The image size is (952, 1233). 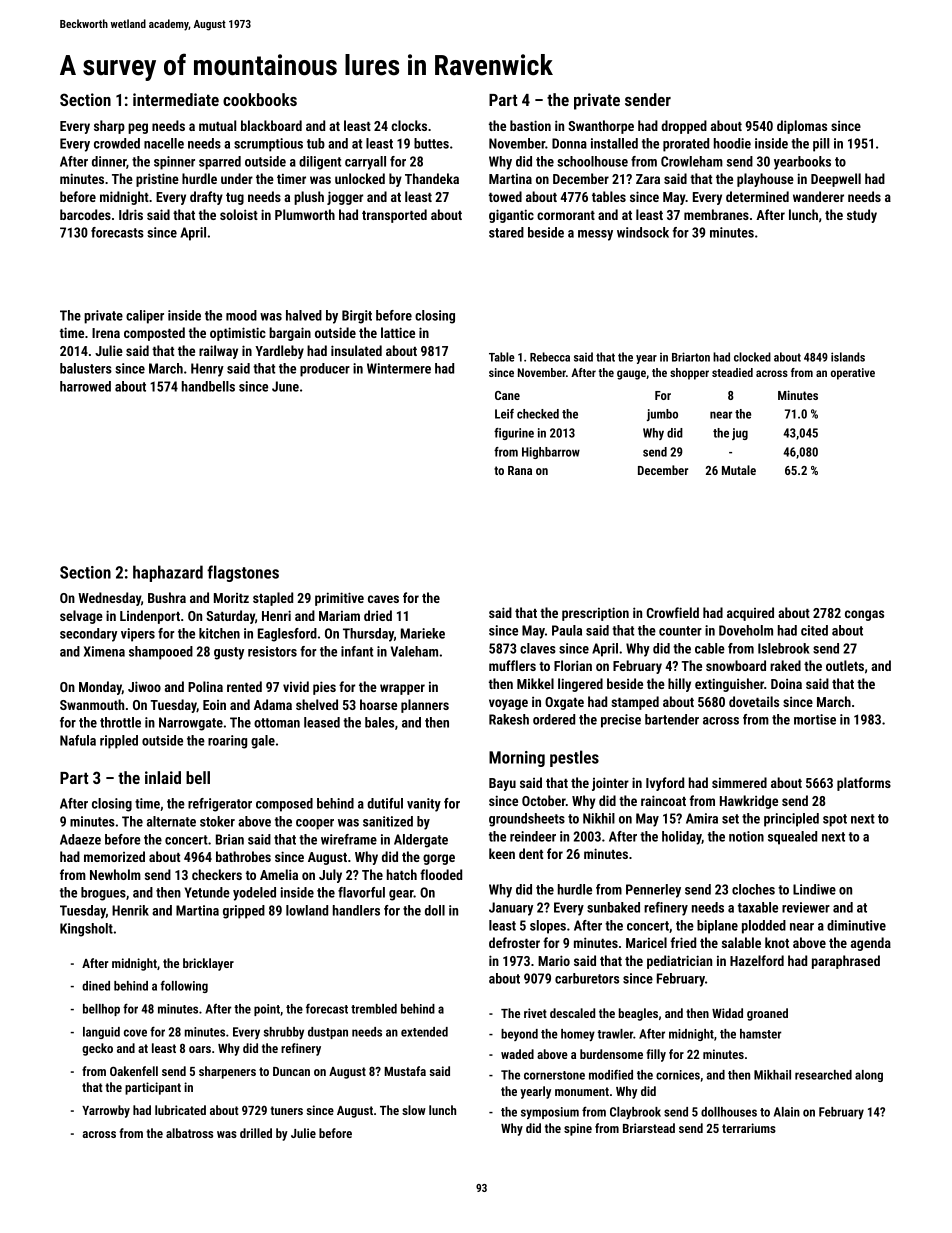 I want to click on bales, so click(x=379, y=722).
